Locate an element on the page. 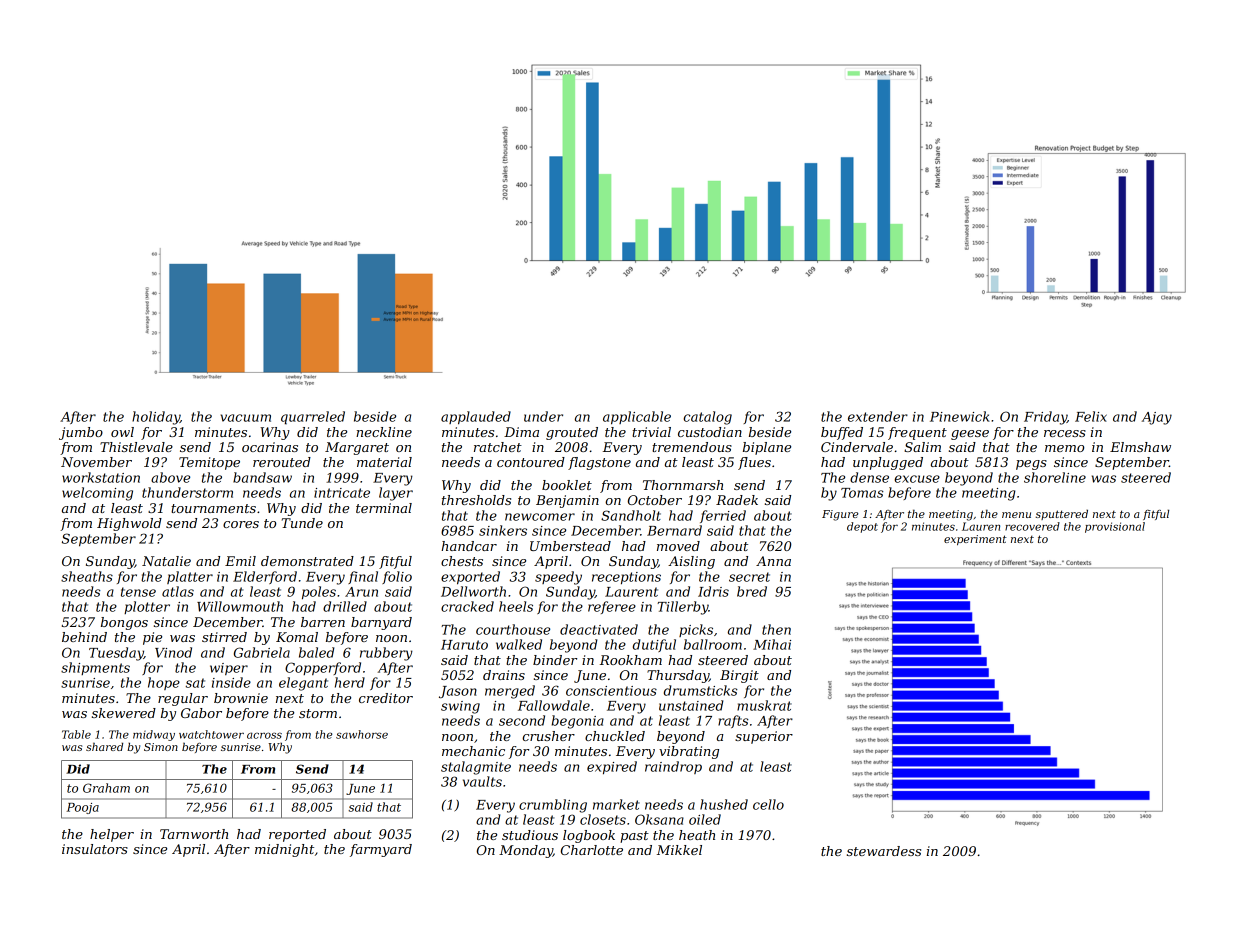 The width and height of the page is (1233, 952). provisional is located at coordinates (1115, 527).
